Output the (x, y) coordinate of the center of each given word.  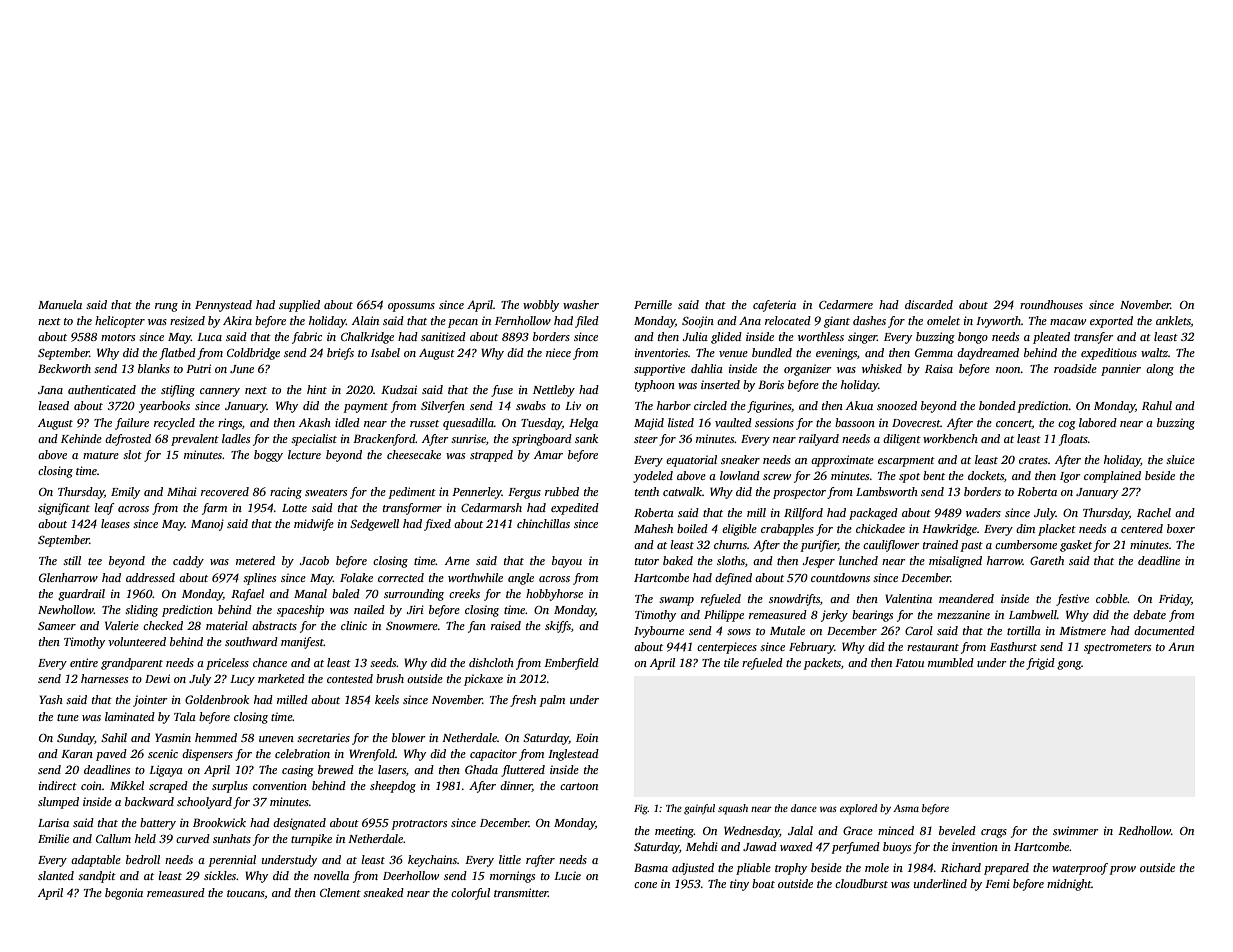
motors (118, 337)
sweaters (326, 492)
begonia (124, 894)
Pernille (653, 304)
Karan (77, 754)
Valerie (122, 625)
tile (731, 662)
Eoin (587, 737)
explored (859, 809)
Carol (919, 630)
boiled (692, 528)
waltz (1154, 352)
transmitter (521, 892)
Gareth (1047, 560)
